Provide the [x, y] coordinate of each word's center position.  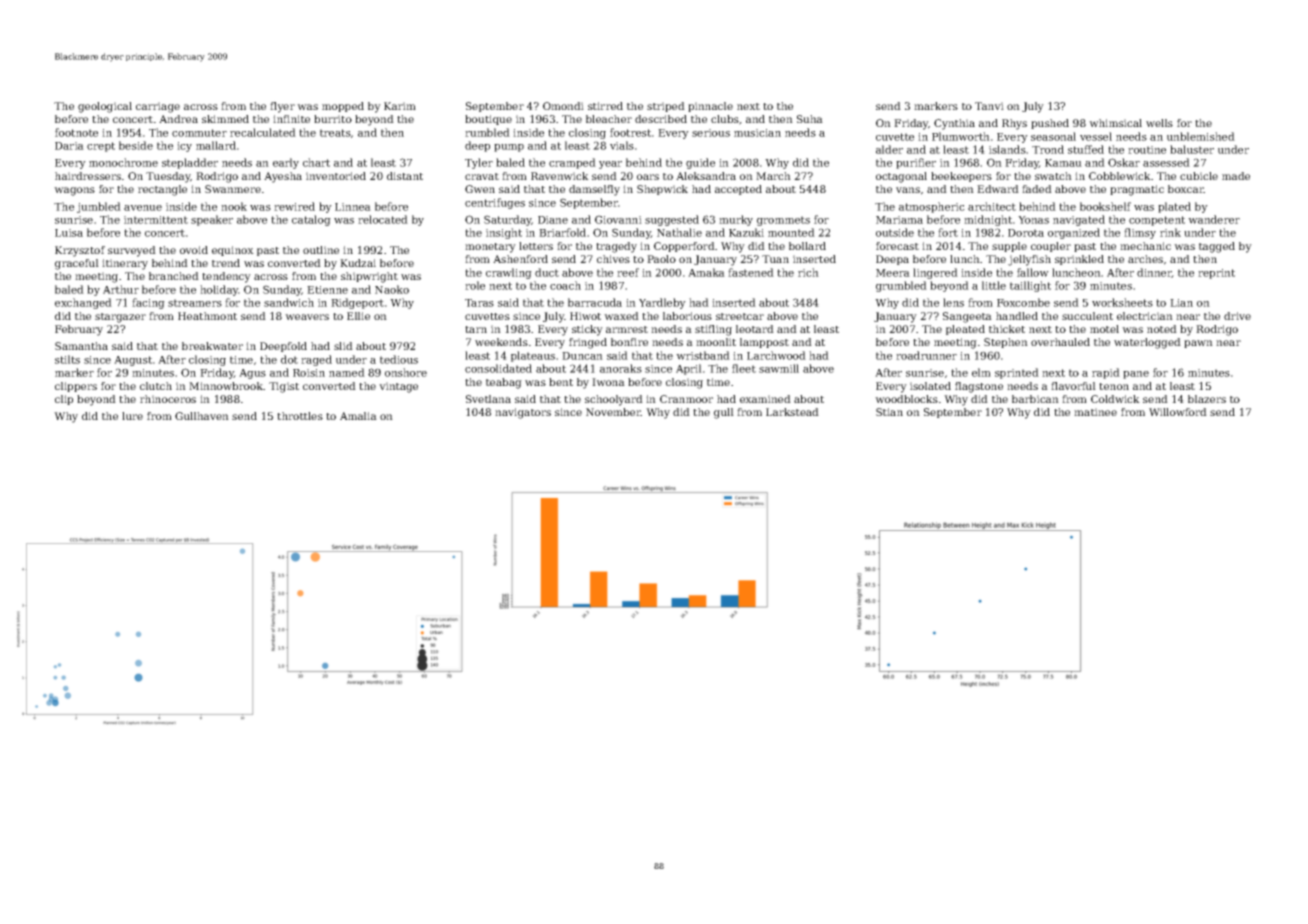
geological [105, 107]
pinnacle [710, 107]
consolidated [498, 368]
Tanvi [989, 106]
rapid [1106, 373]
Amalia [358, 416]
